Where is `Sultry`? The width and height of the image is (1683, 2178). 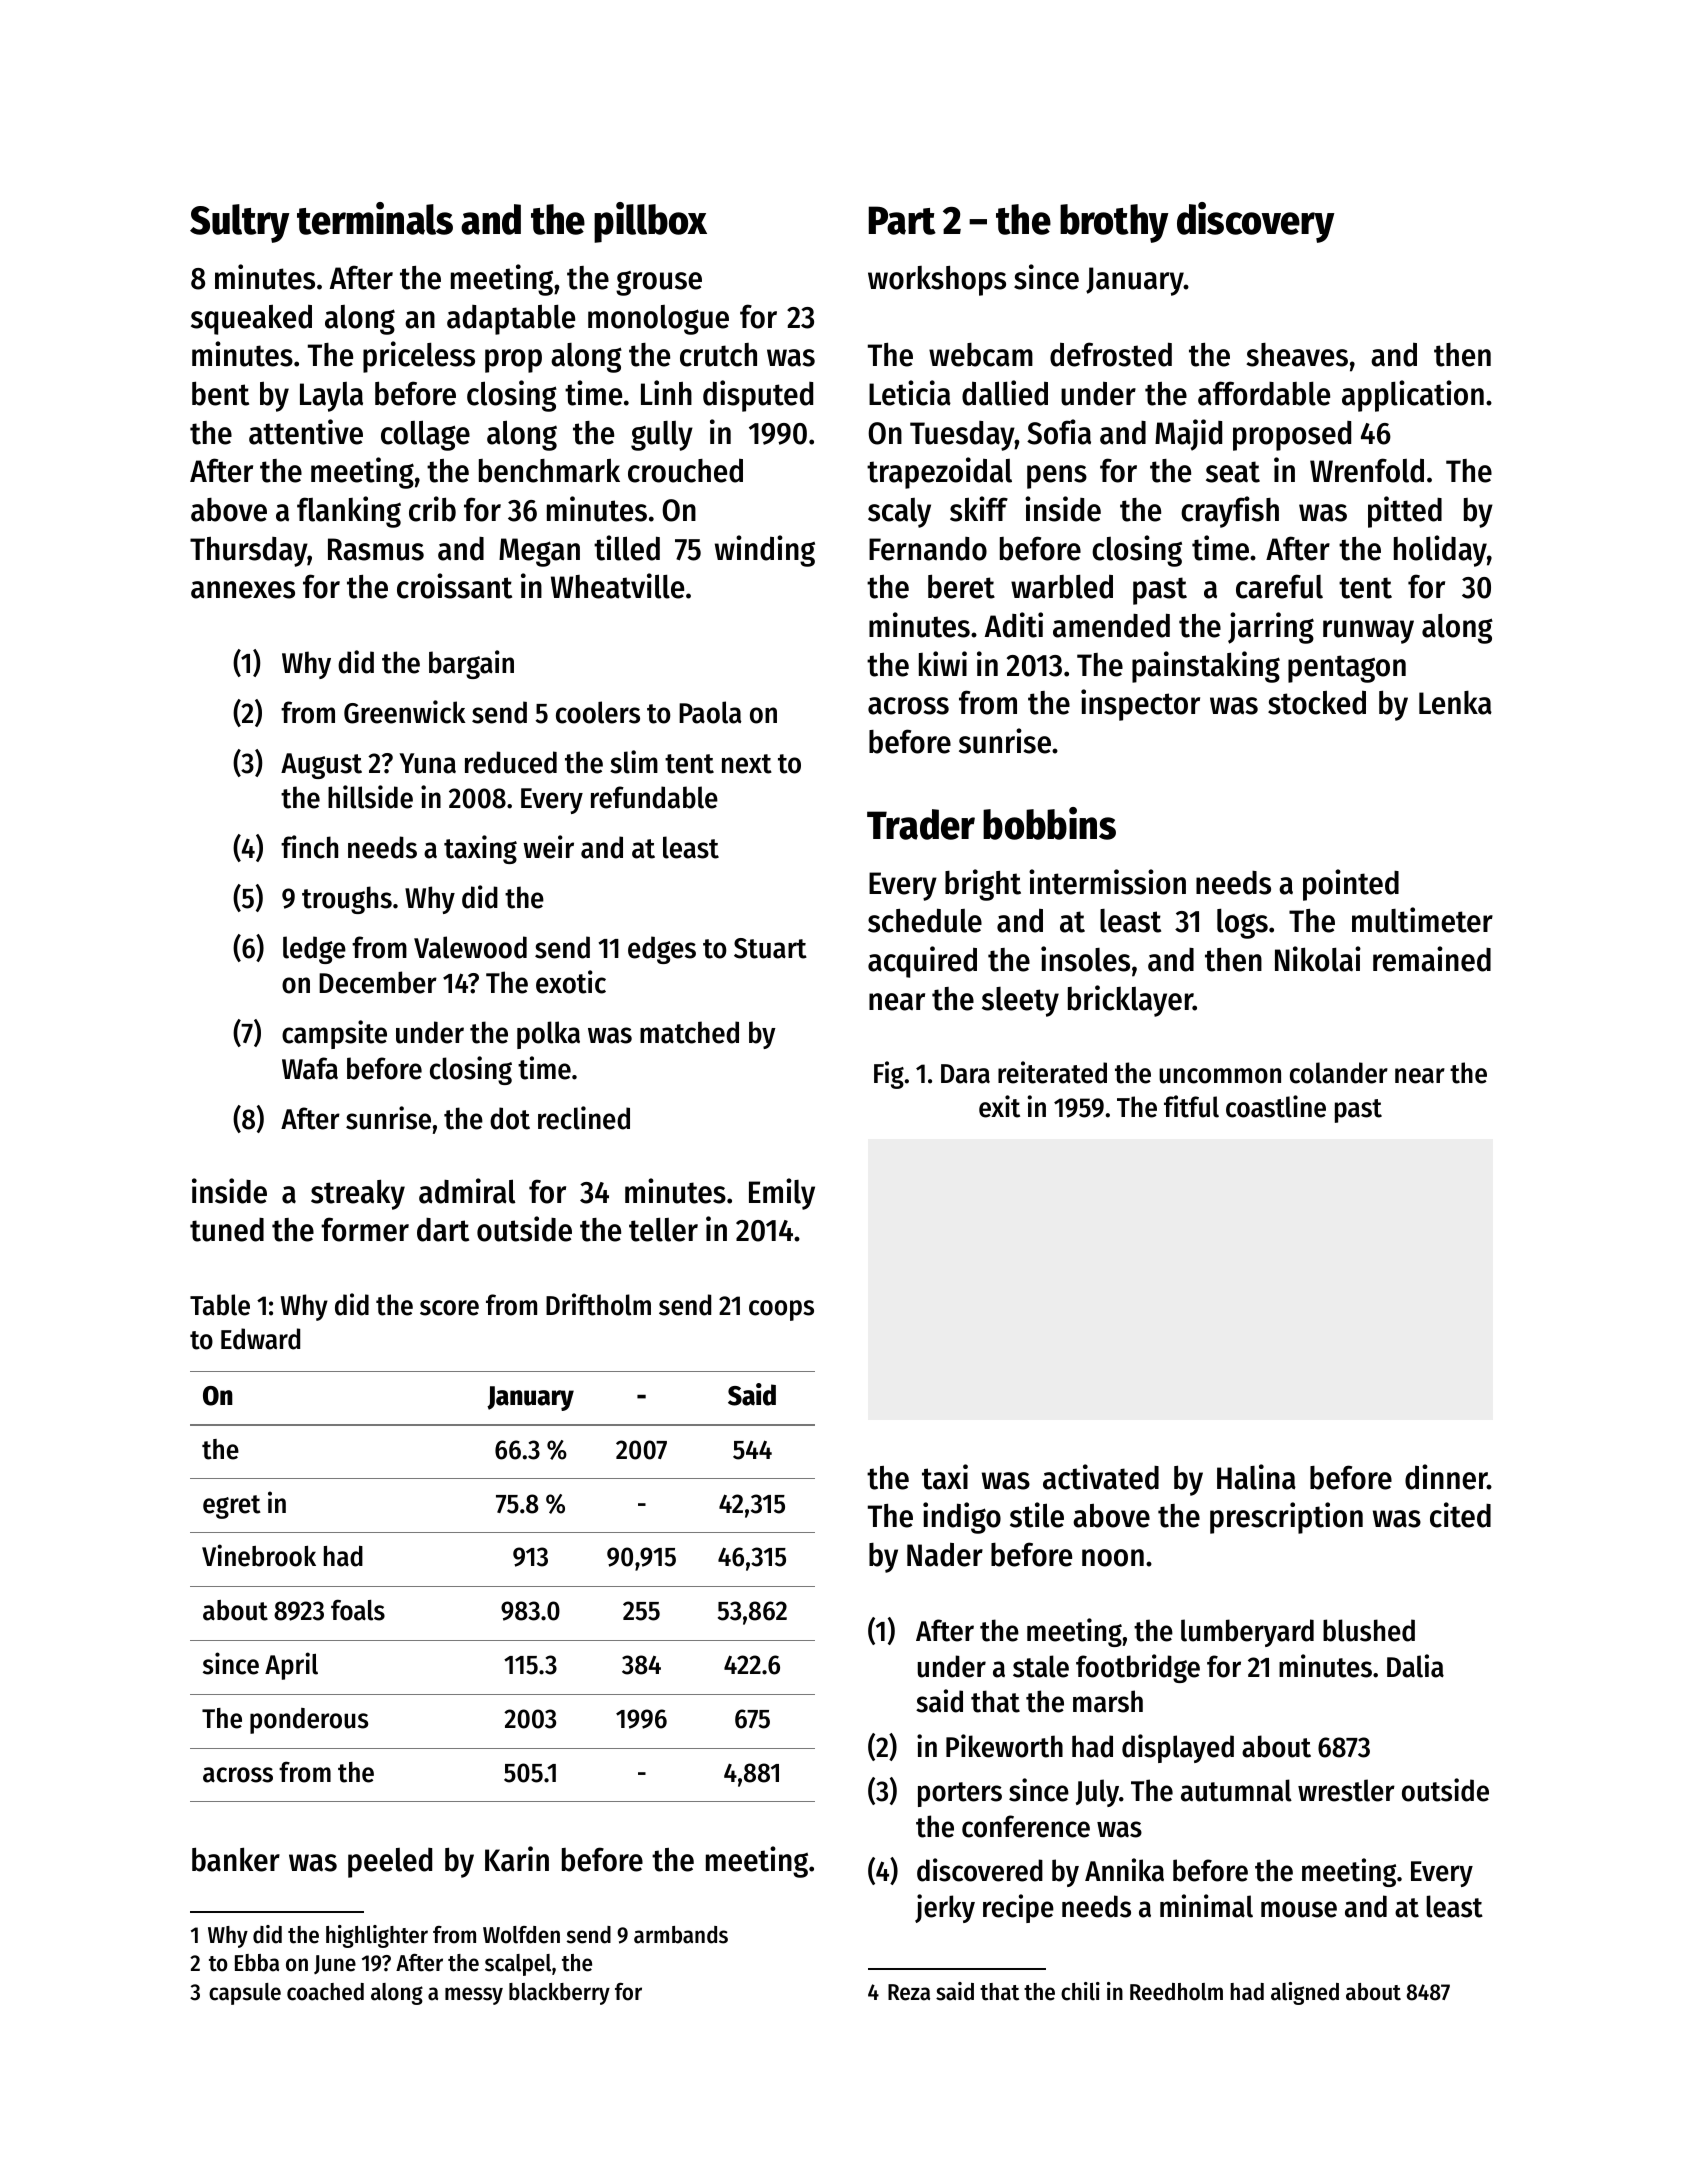
Sultry is located at coordinates (240, 223).
